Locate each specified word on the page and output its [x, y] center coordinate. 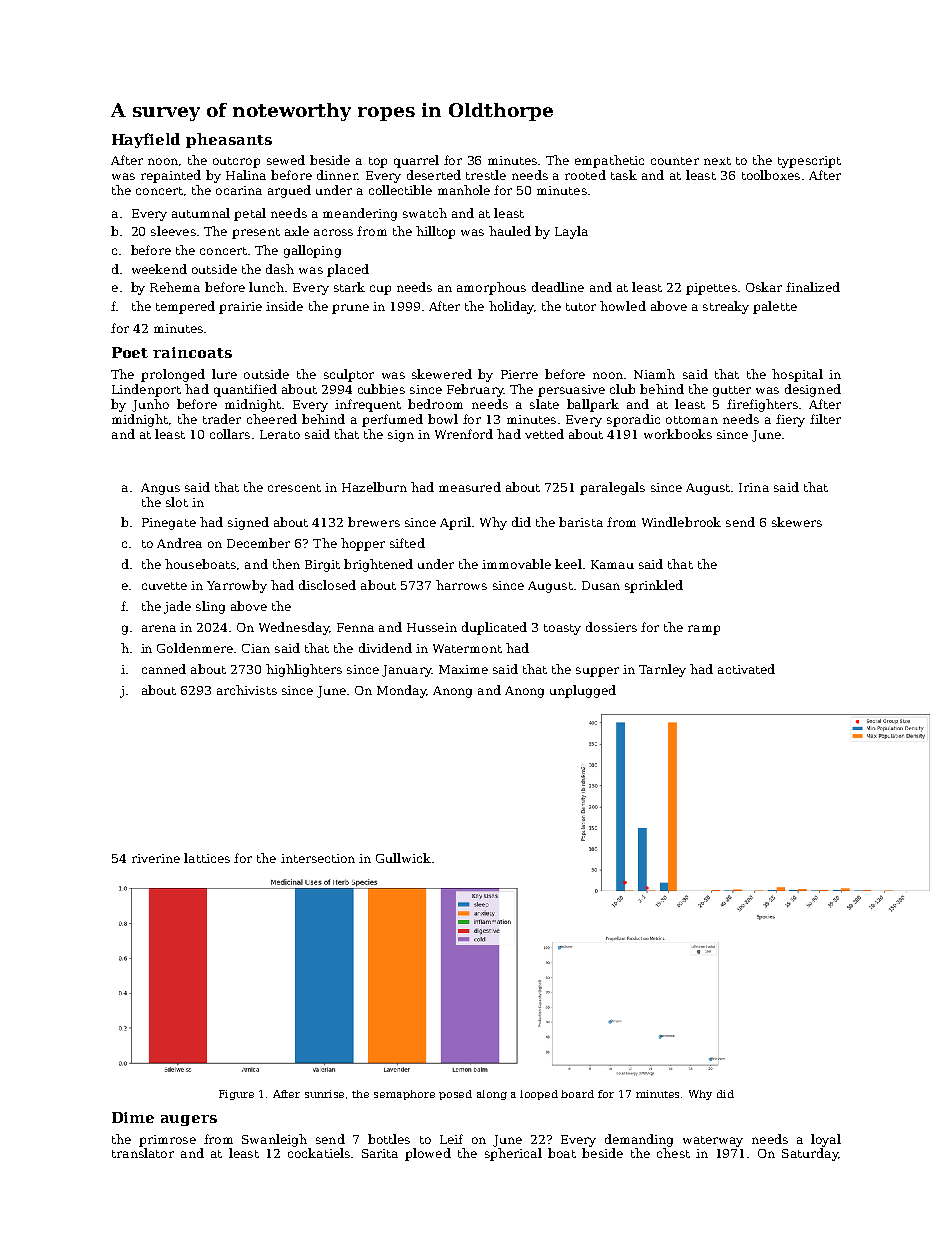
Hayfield [146, 140]
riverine [156, 858]
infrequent [368, 405]
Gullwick [403, 858]
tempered [185, 307]
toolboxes [771, 175]
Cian [256, 648]
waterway [713, 1141]
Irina [754, 487]
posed [455, 1095]
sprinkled [654, 586]
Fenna [355, 627]
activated [746, 669]
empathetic [609, 161]
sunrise [324, 1094]
